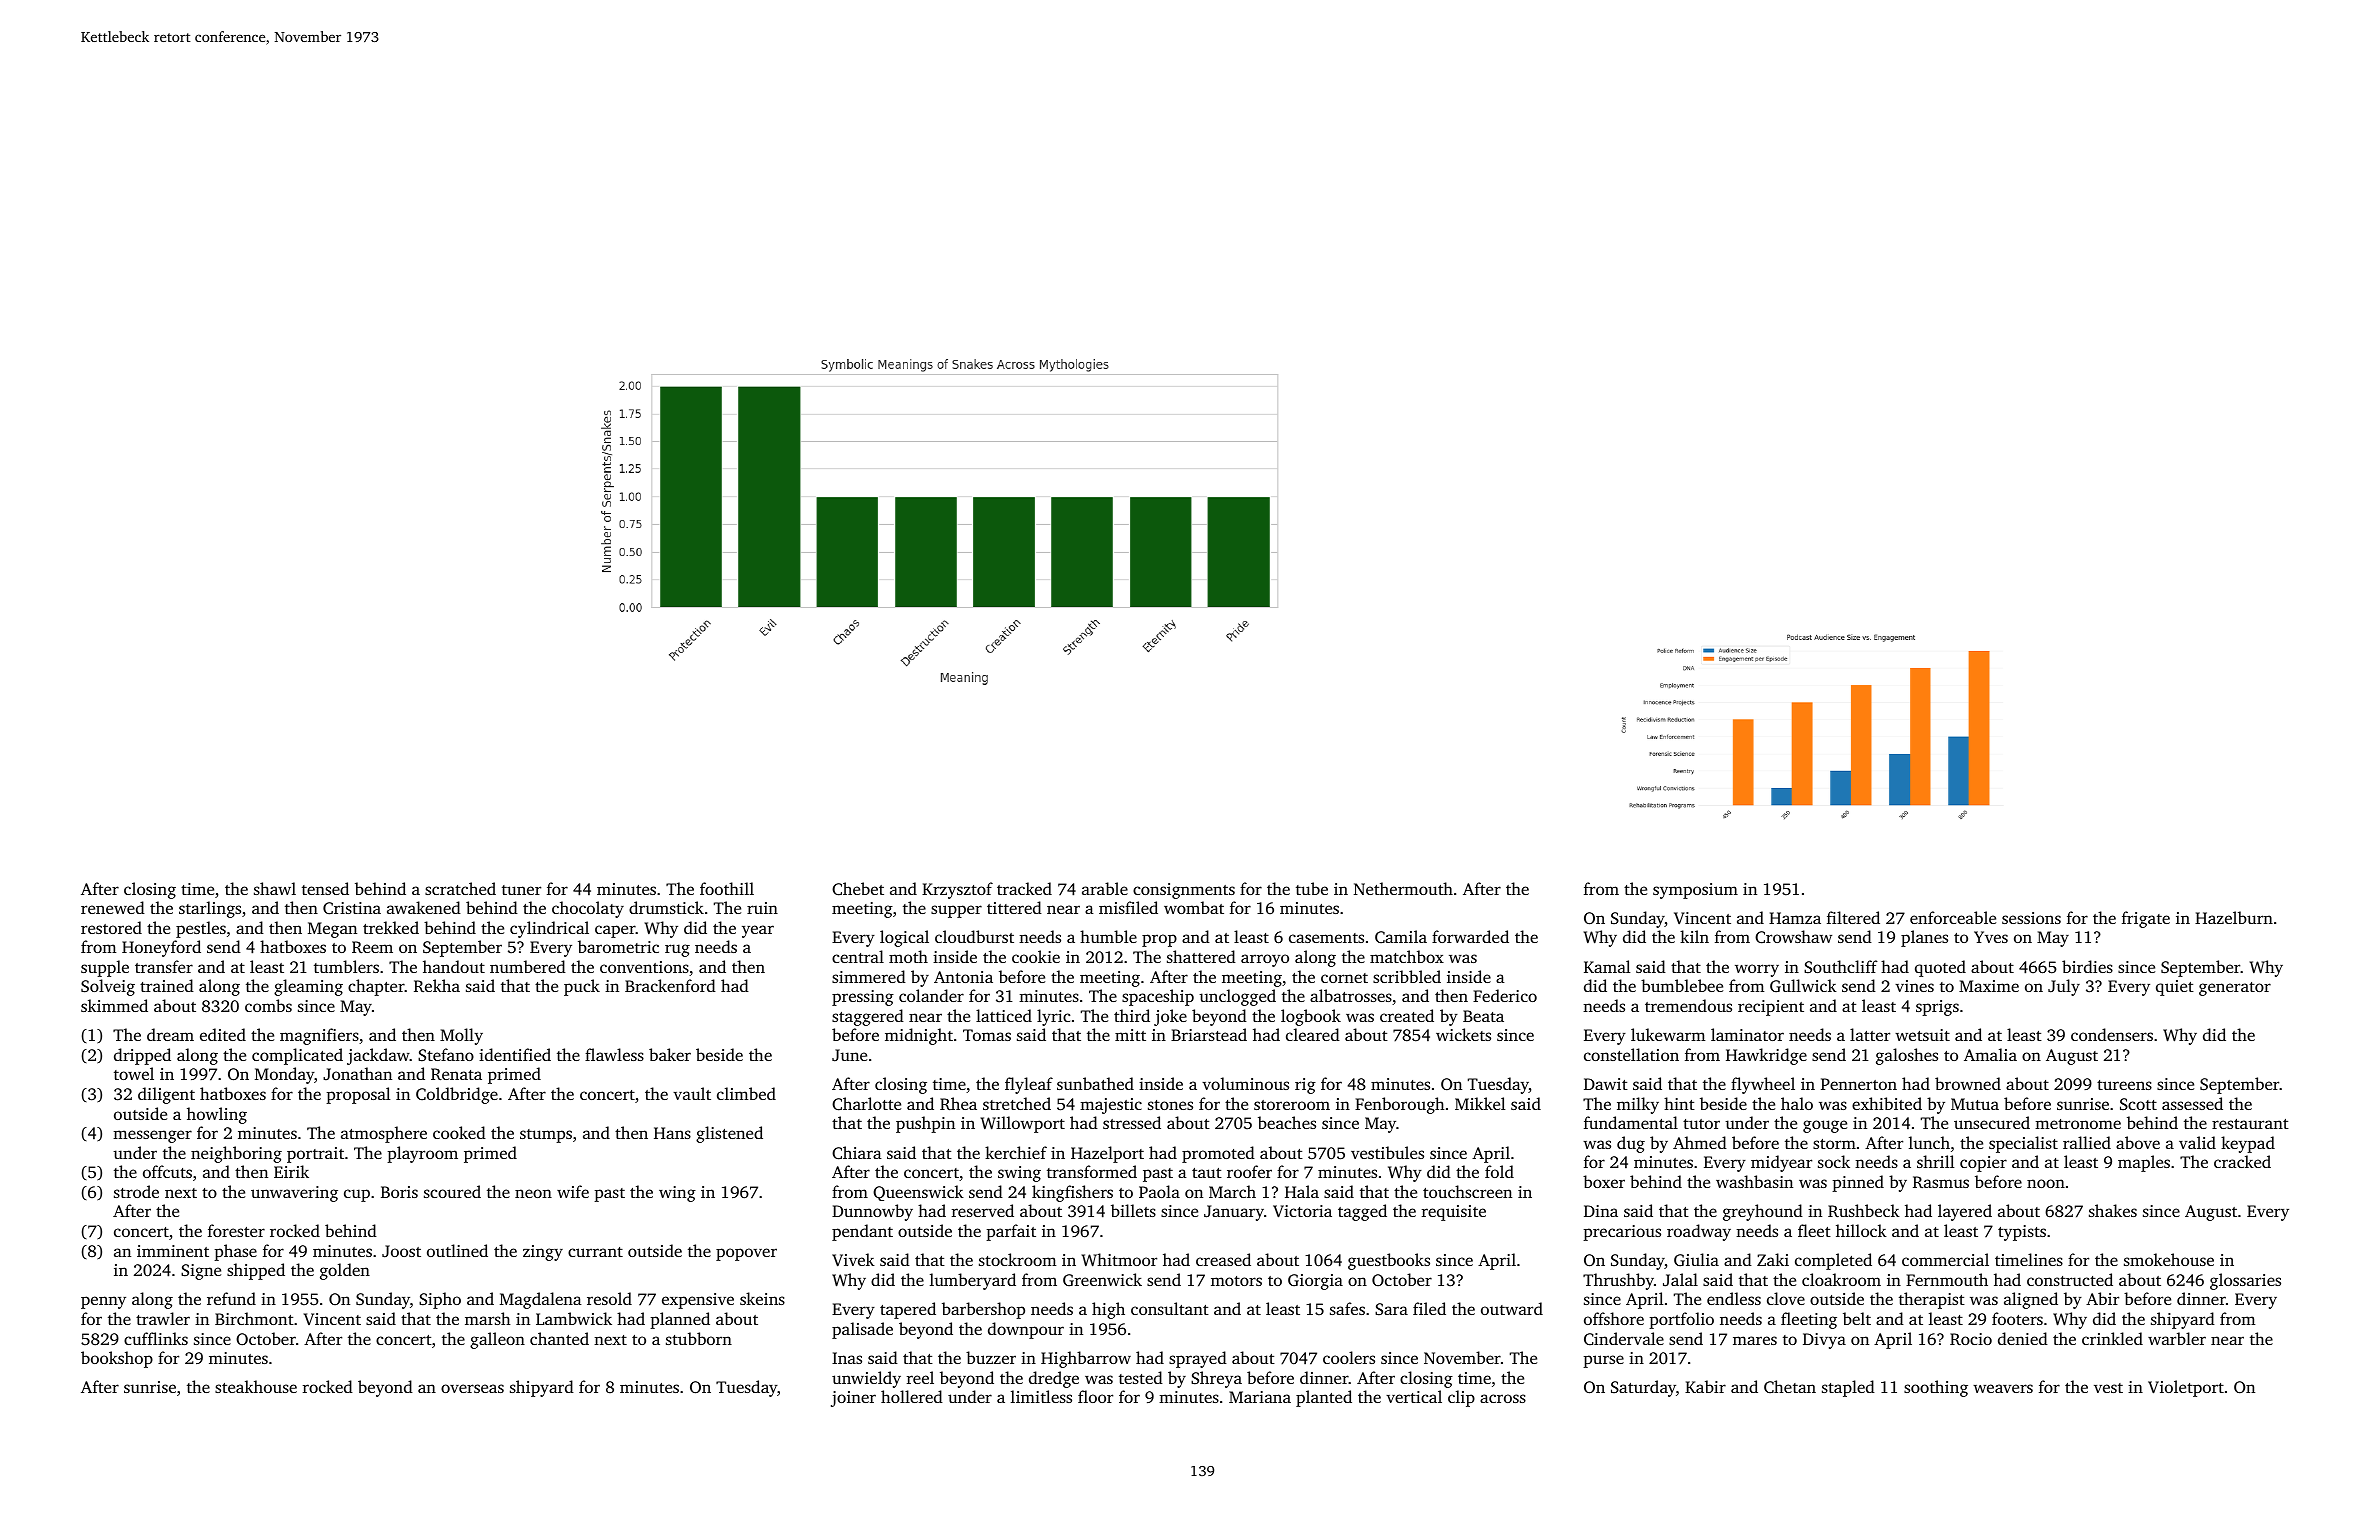 Image resolution: width=2380 pixels, height=1540 pixels. What do you see at coordinates (275, 888) in the document?
I see `shawl` at bounding box center [275, 888].
